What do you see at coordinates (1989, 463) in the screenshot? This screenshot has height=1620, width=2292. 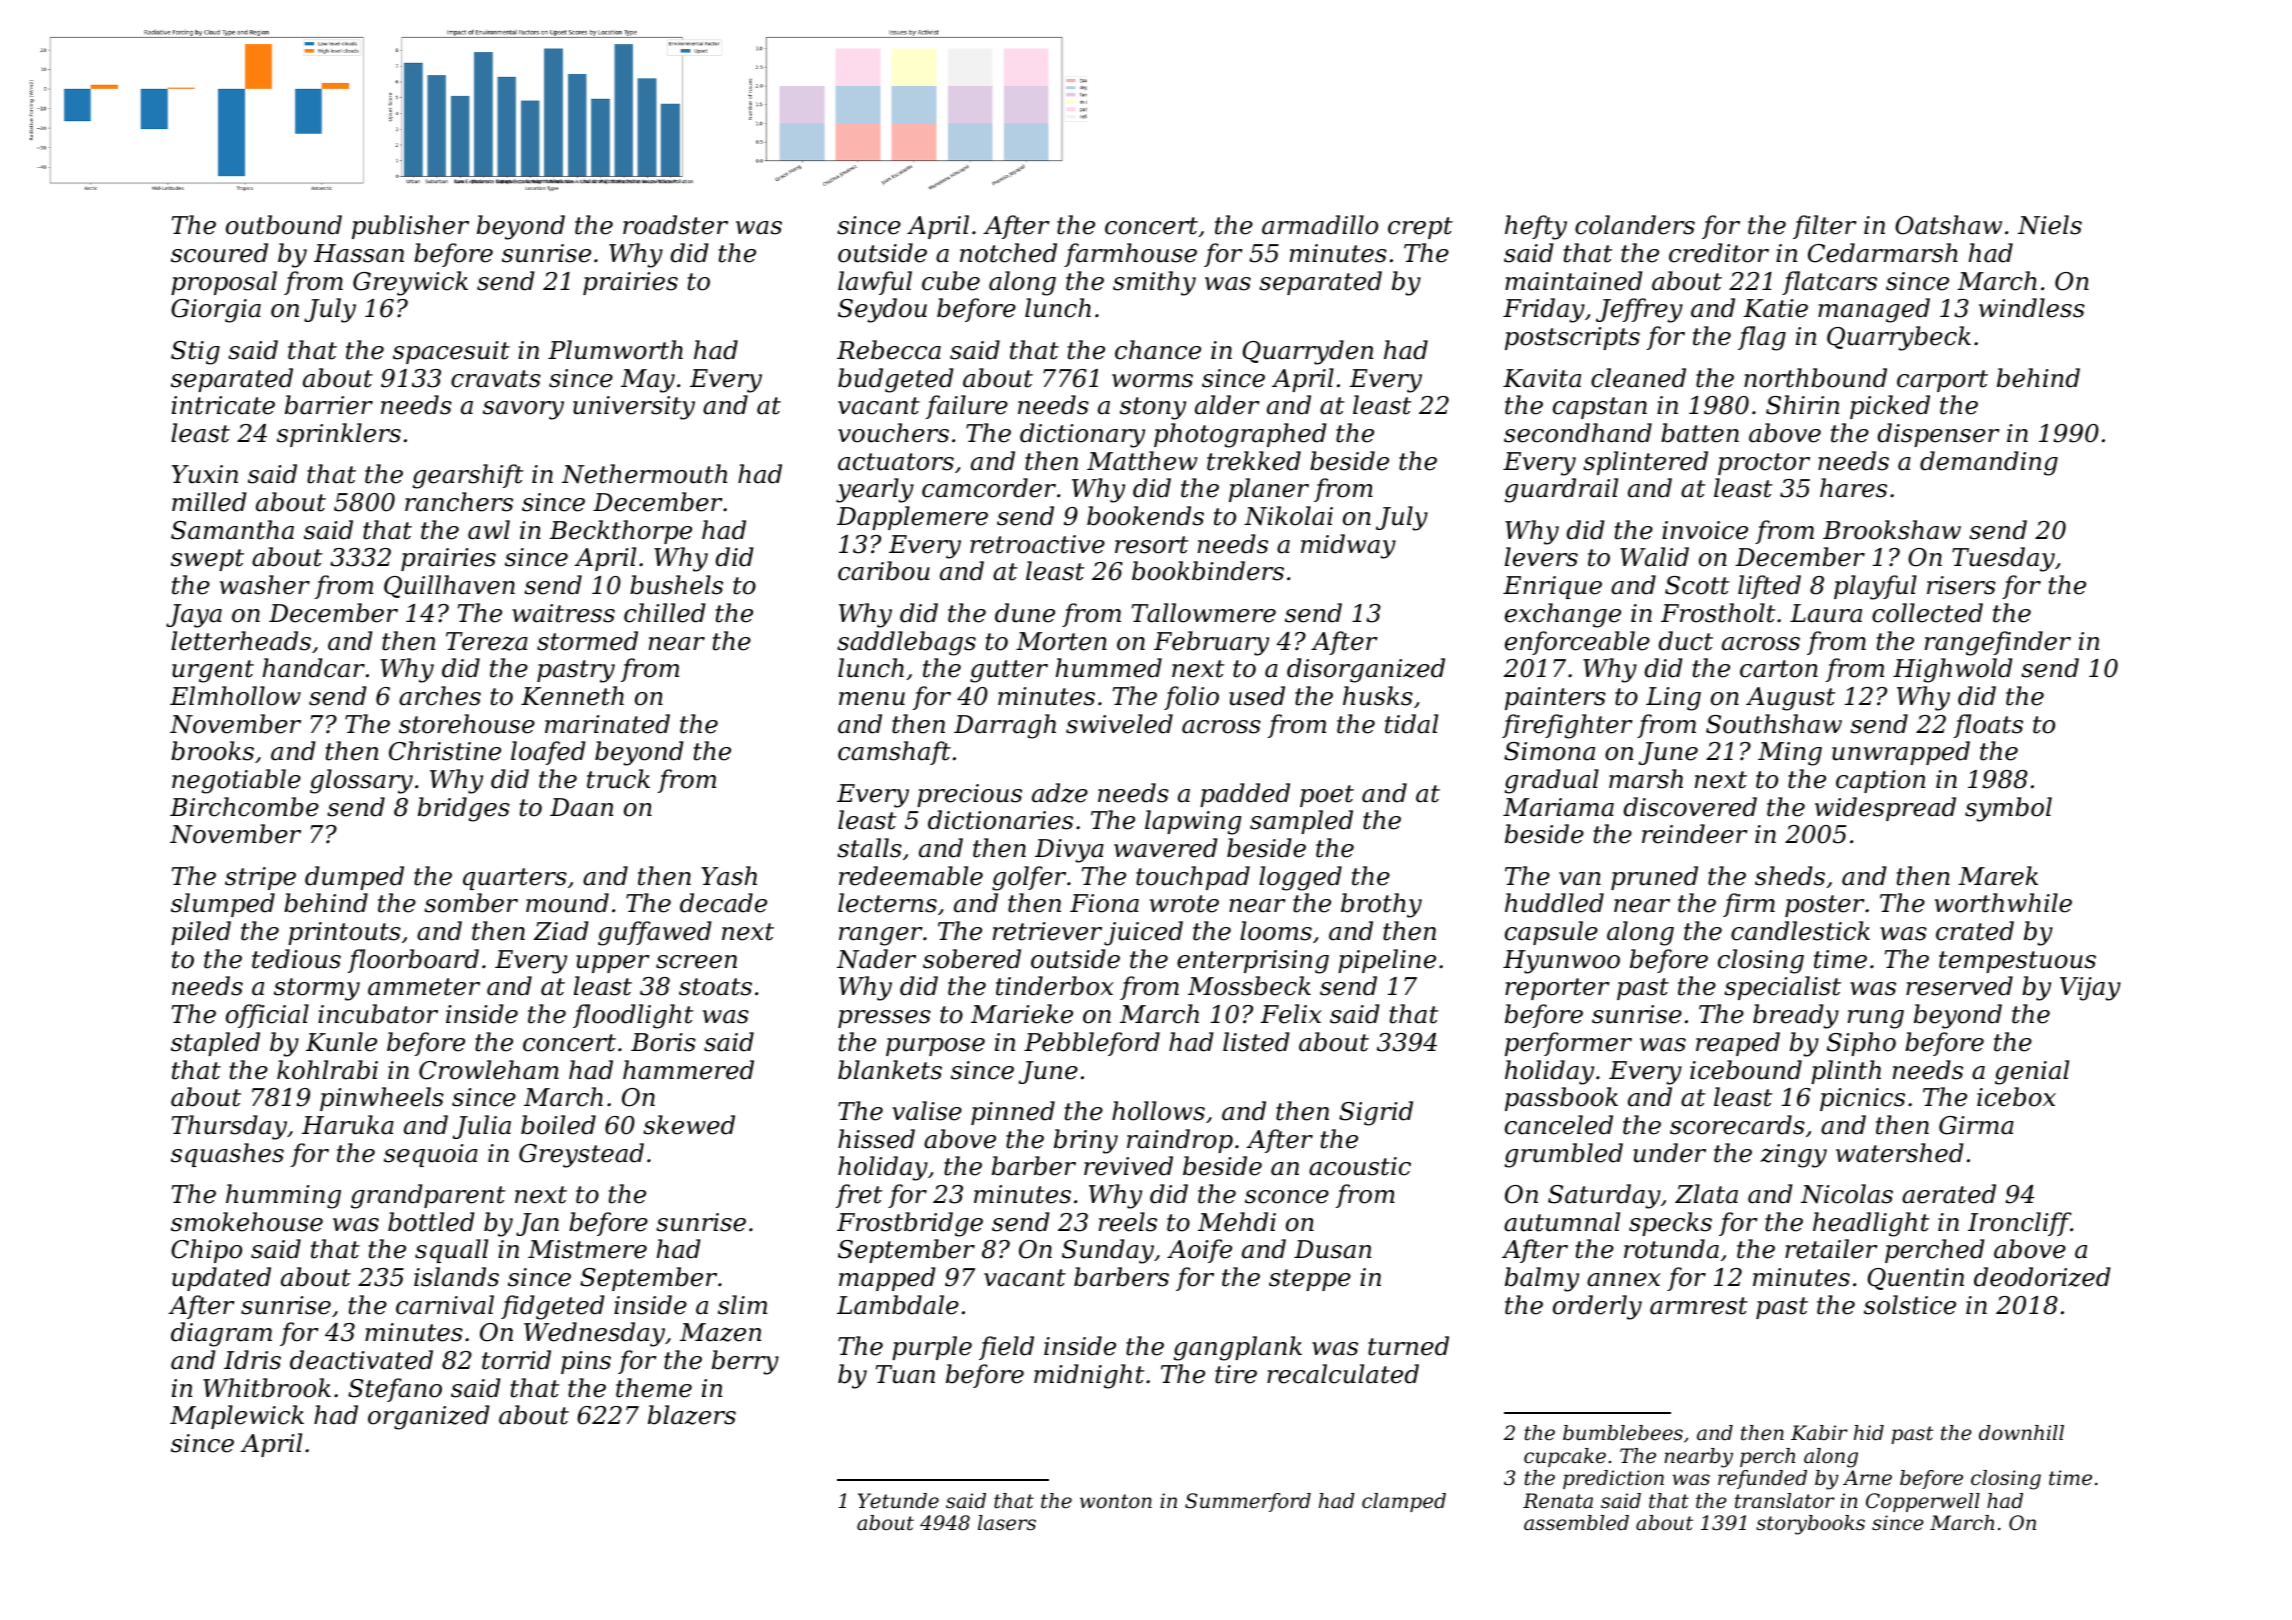 I see `demanding` at bounding box center [1989, 463].
